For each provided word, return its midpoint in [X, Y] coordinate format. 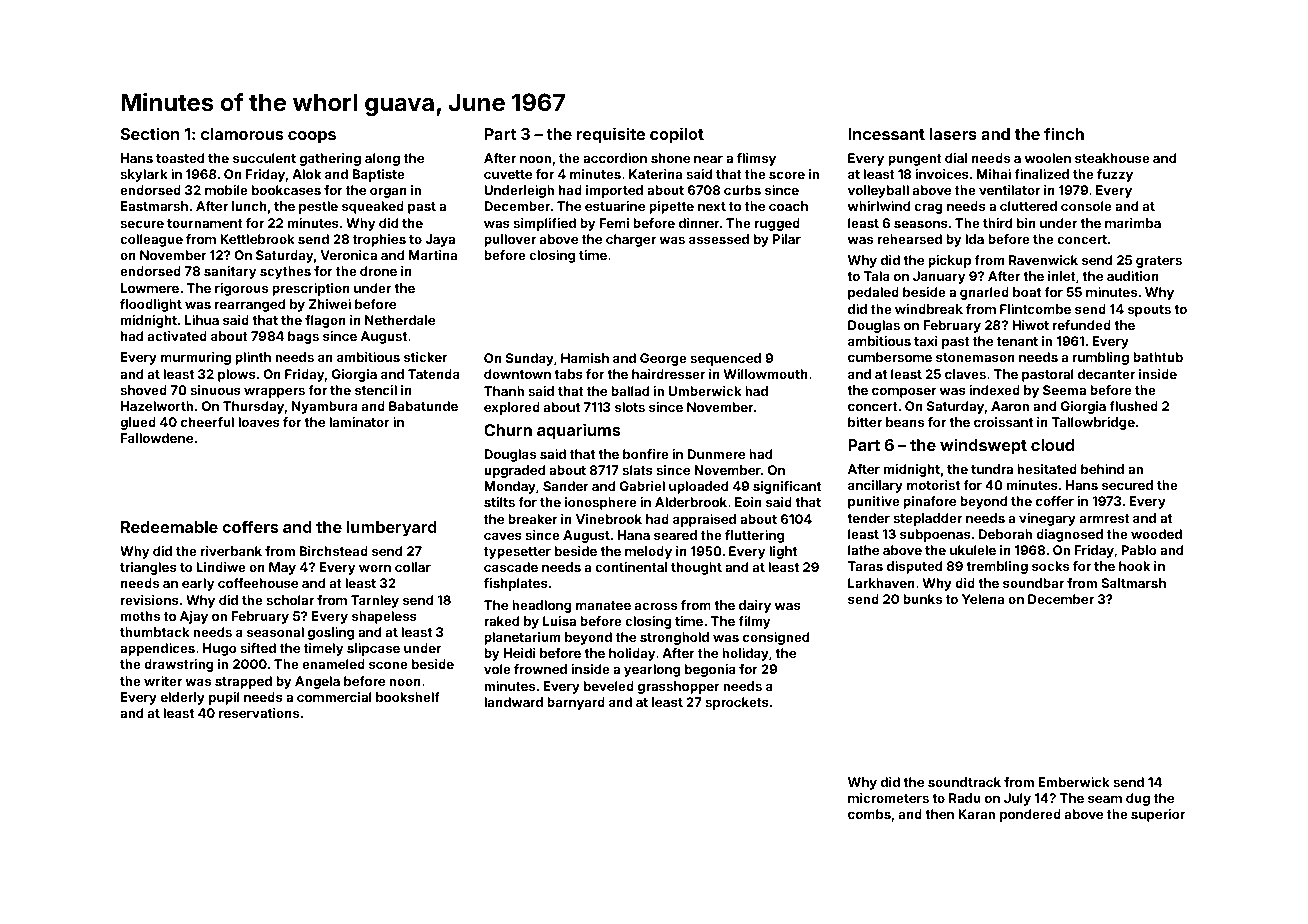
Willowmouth [766, 374]
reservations [259, 713]
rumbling [1101, 358]
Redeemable [169, 527]
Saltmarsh [1133, 583]
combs [869, 814]
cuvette [508, 174]
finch [1064, 133]
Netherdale [400, 320]
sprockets [737, 703]
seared [675, 535]
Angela [317, 682]
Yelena [983, 599]
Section [150, 133]
